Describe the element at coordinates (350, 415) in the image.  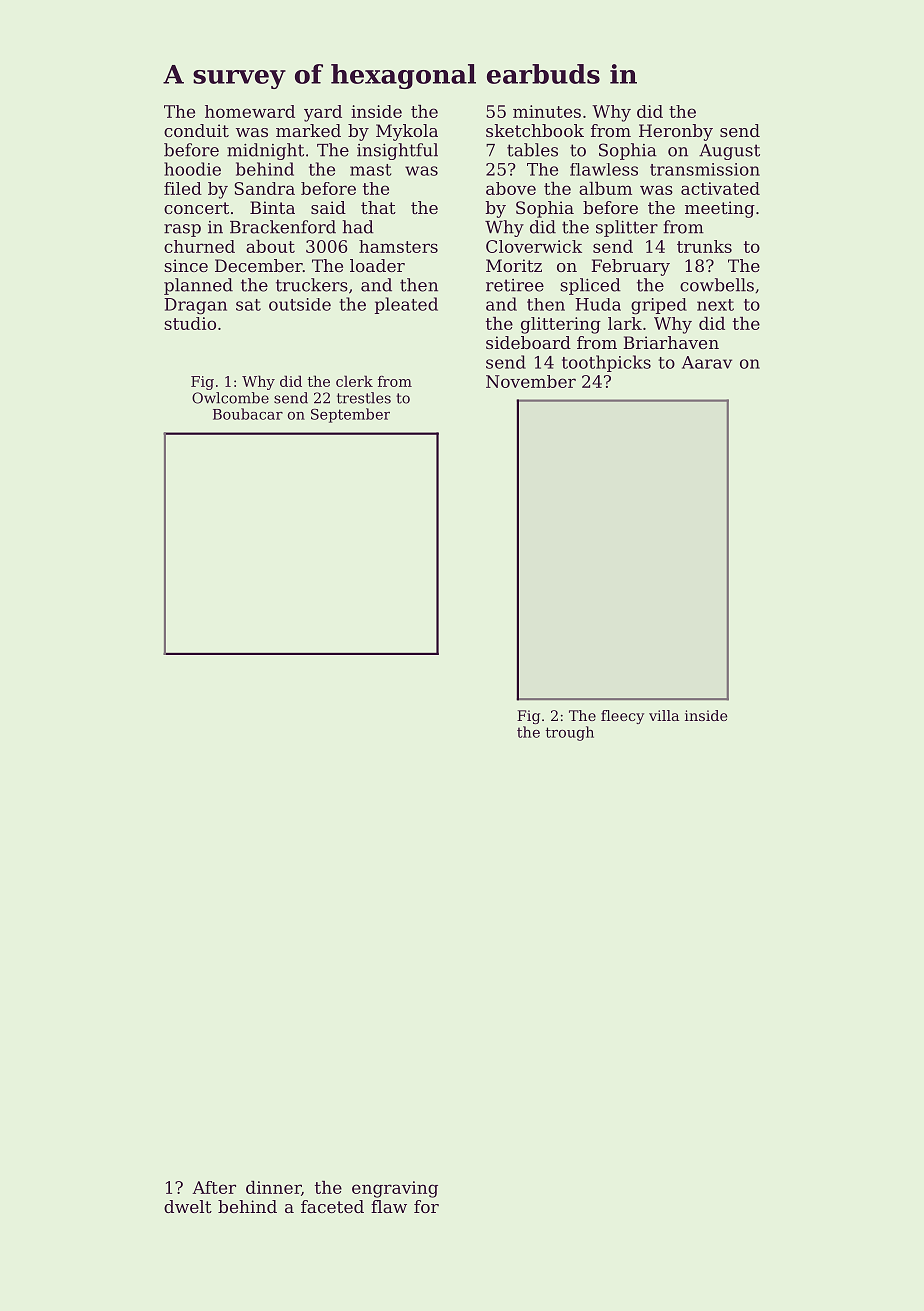
I see `September` at that location.
